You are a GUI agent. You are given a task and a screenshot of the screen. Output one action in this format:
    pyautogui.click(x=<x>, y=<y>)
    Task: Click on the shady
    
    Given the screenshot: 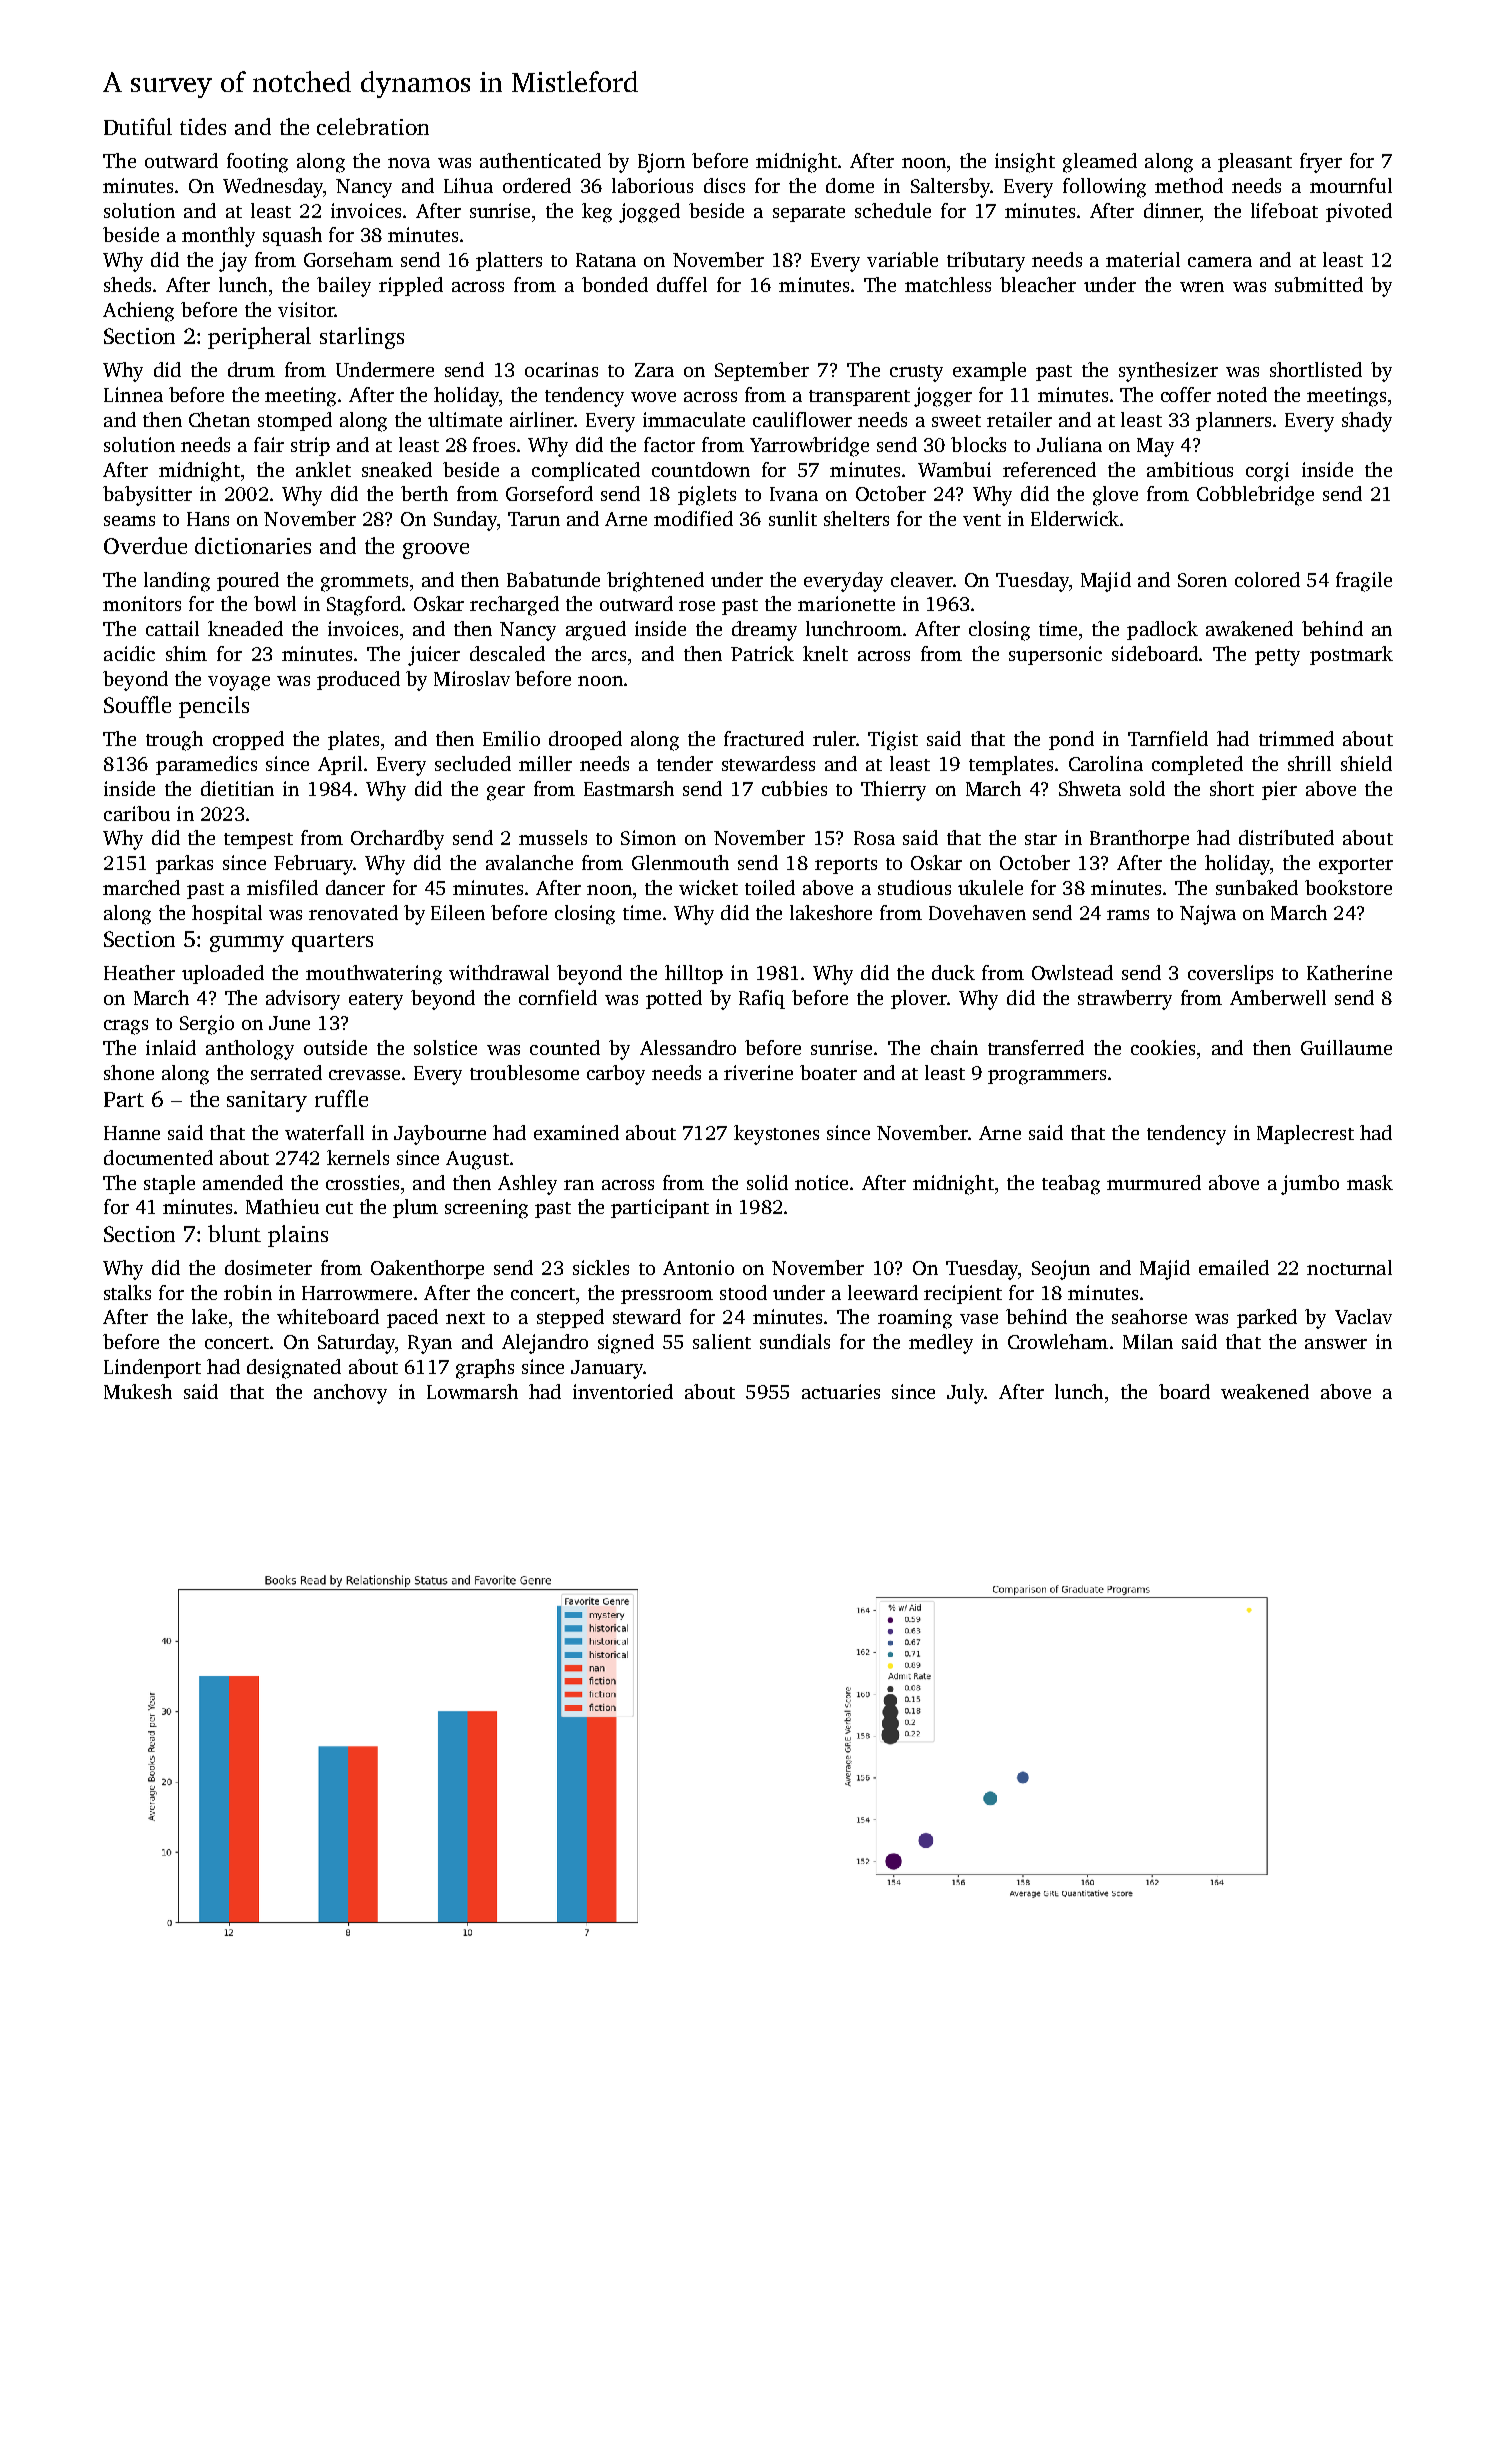 What is the action you would take?
    pyautogui.click(x=1367, y=422)
